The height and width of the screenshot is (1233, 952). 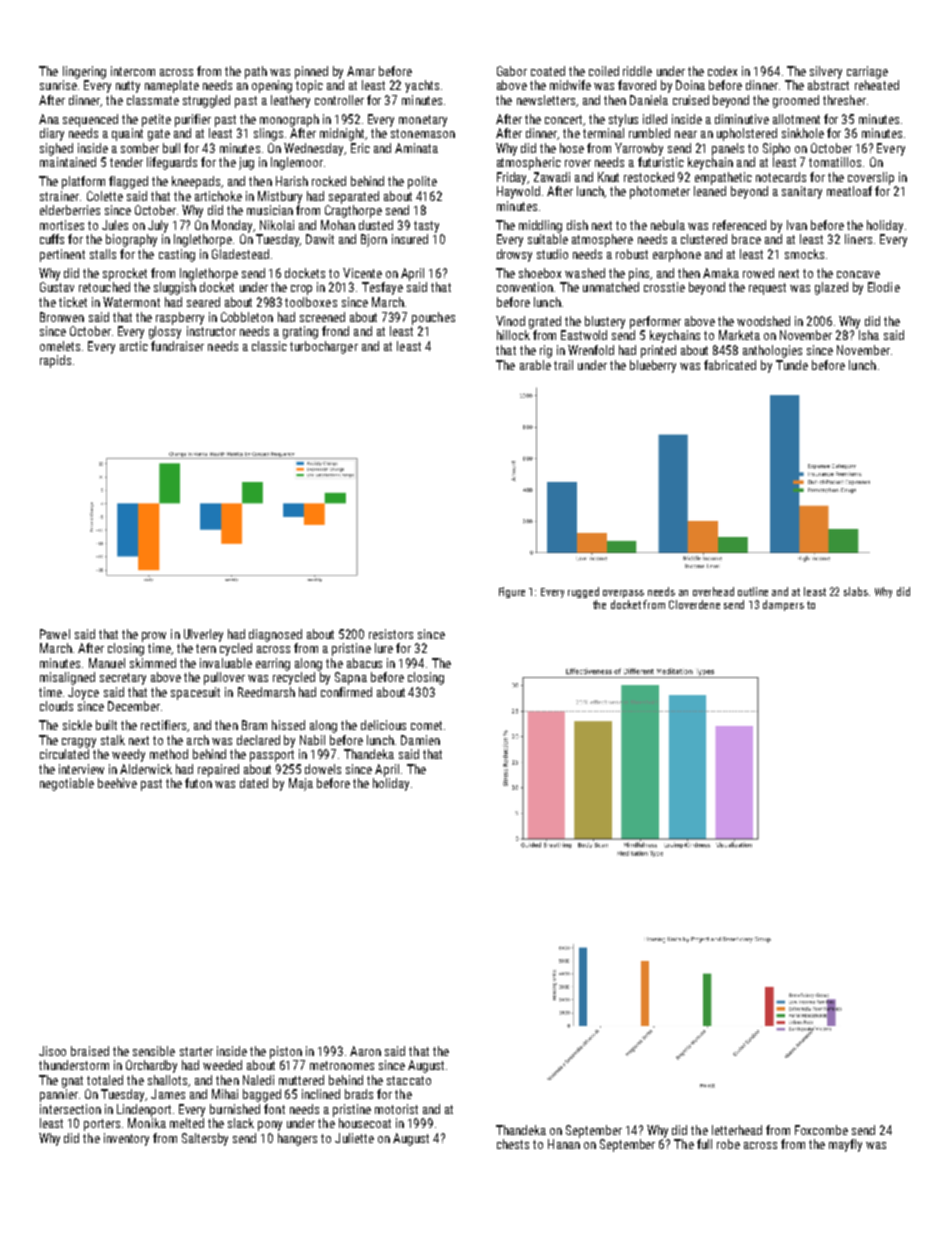 I want to click on arable, so click(x=535, y=365).
